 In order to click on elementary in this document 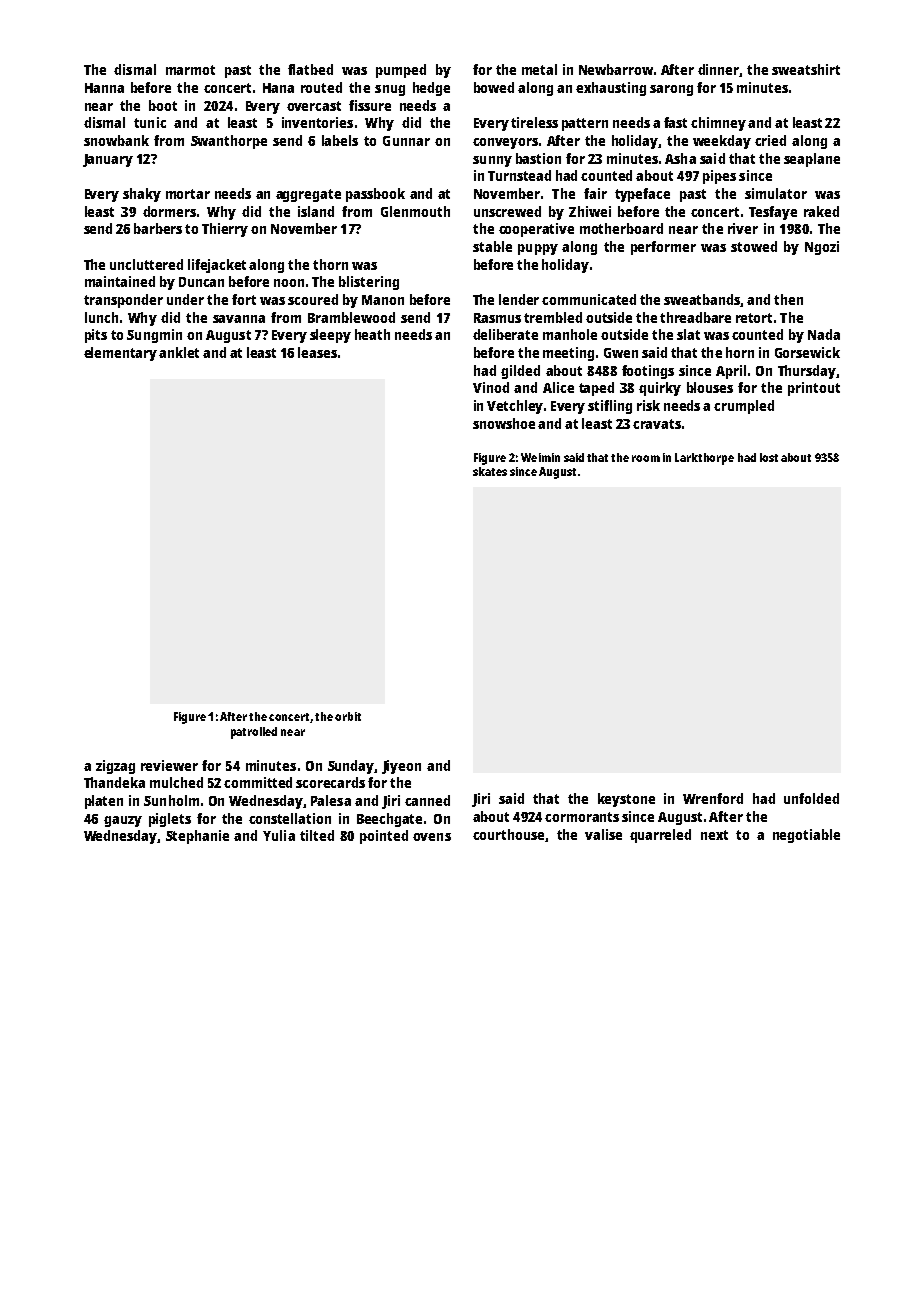, I will do `click(120, 354)`.
